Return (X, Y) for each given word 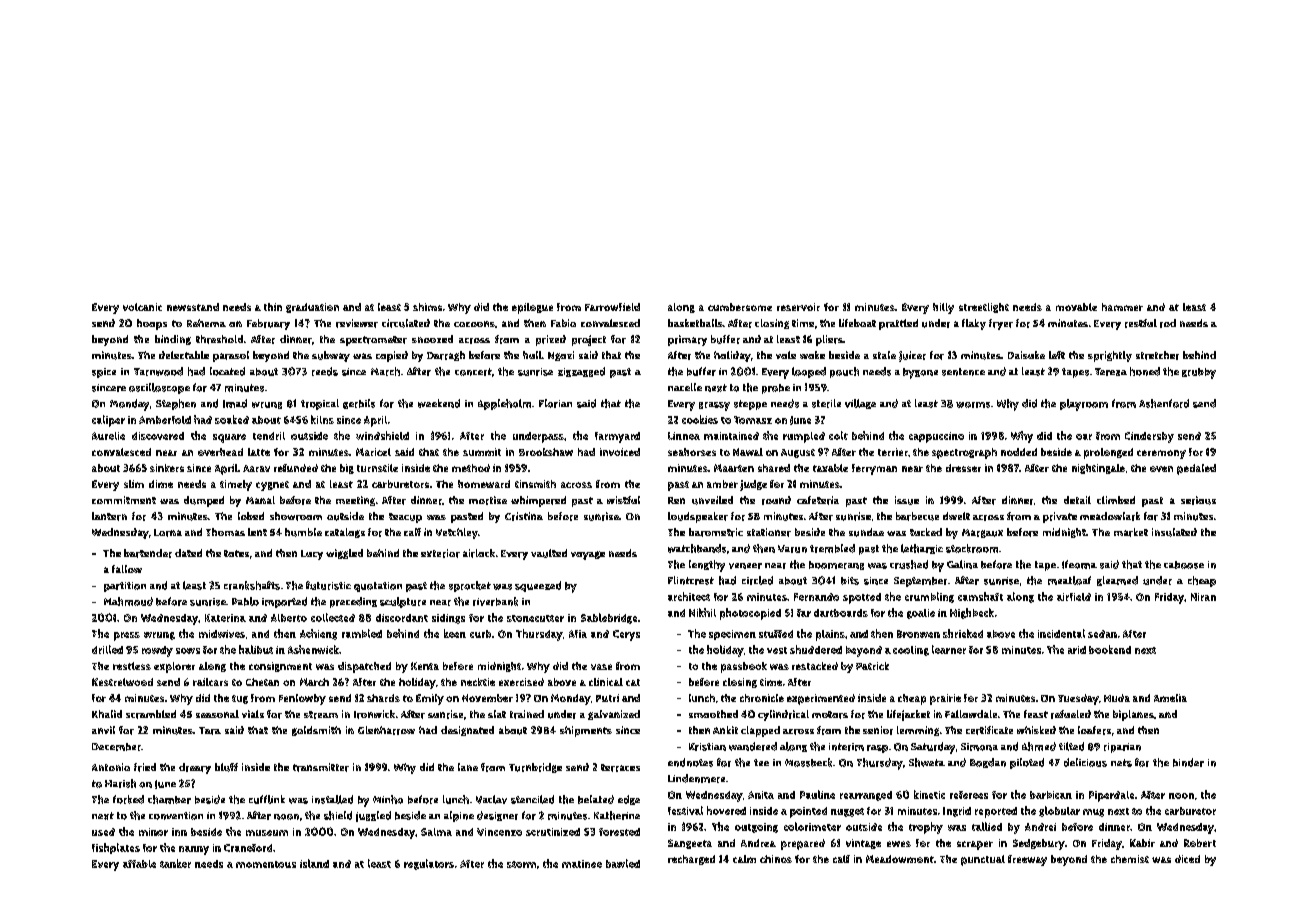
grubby (1199, 373)
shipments (586, 731)
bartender (148, 553)
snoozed (432, 339)
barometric (716, 532)
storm (521, 864)
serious (1198, 500)
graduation (312, 308)
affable (139, 864)
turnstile (377, 468)
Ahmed (1039, 746)
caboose (1184, 565)
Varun (792, 549)
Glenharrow (386, 730)
